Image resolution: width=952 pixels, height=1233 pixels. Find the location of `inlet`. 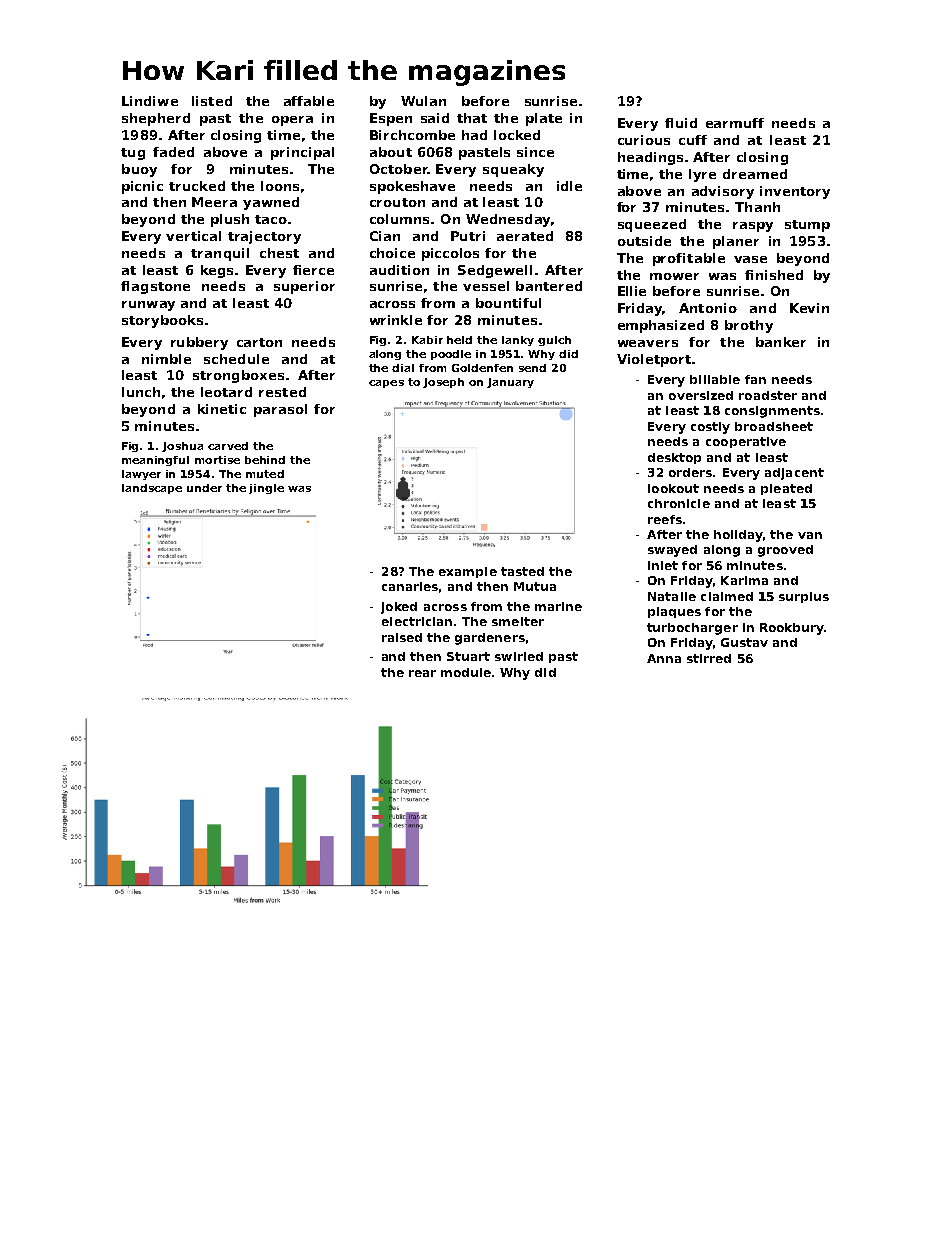

inlet is located at coordinates (663, 565).
